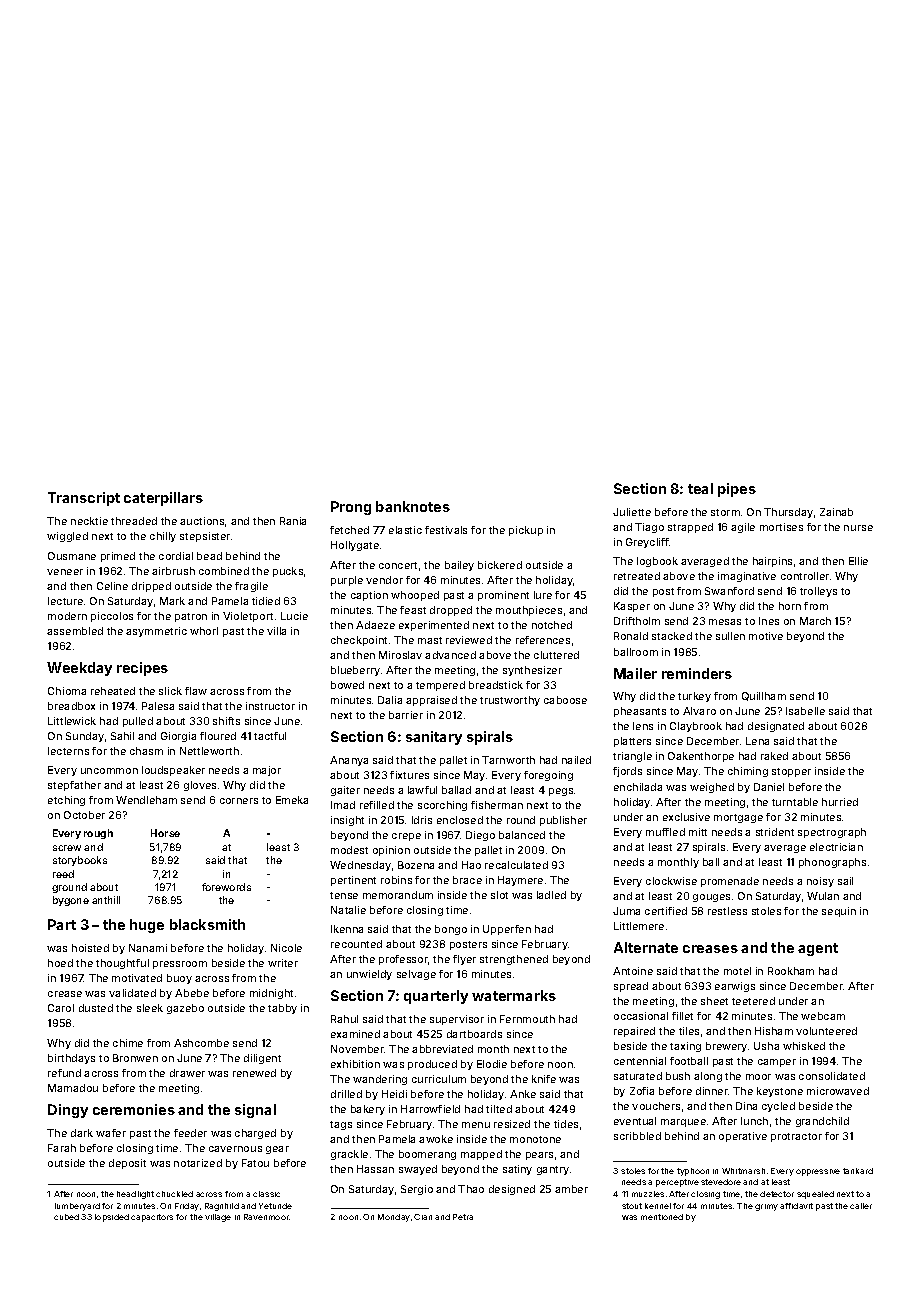 The width and height of the document is (924, 1308). What do you see at coordinates (697, 673) in the document?
I see `reminders` at bounding box center [697, 673].
